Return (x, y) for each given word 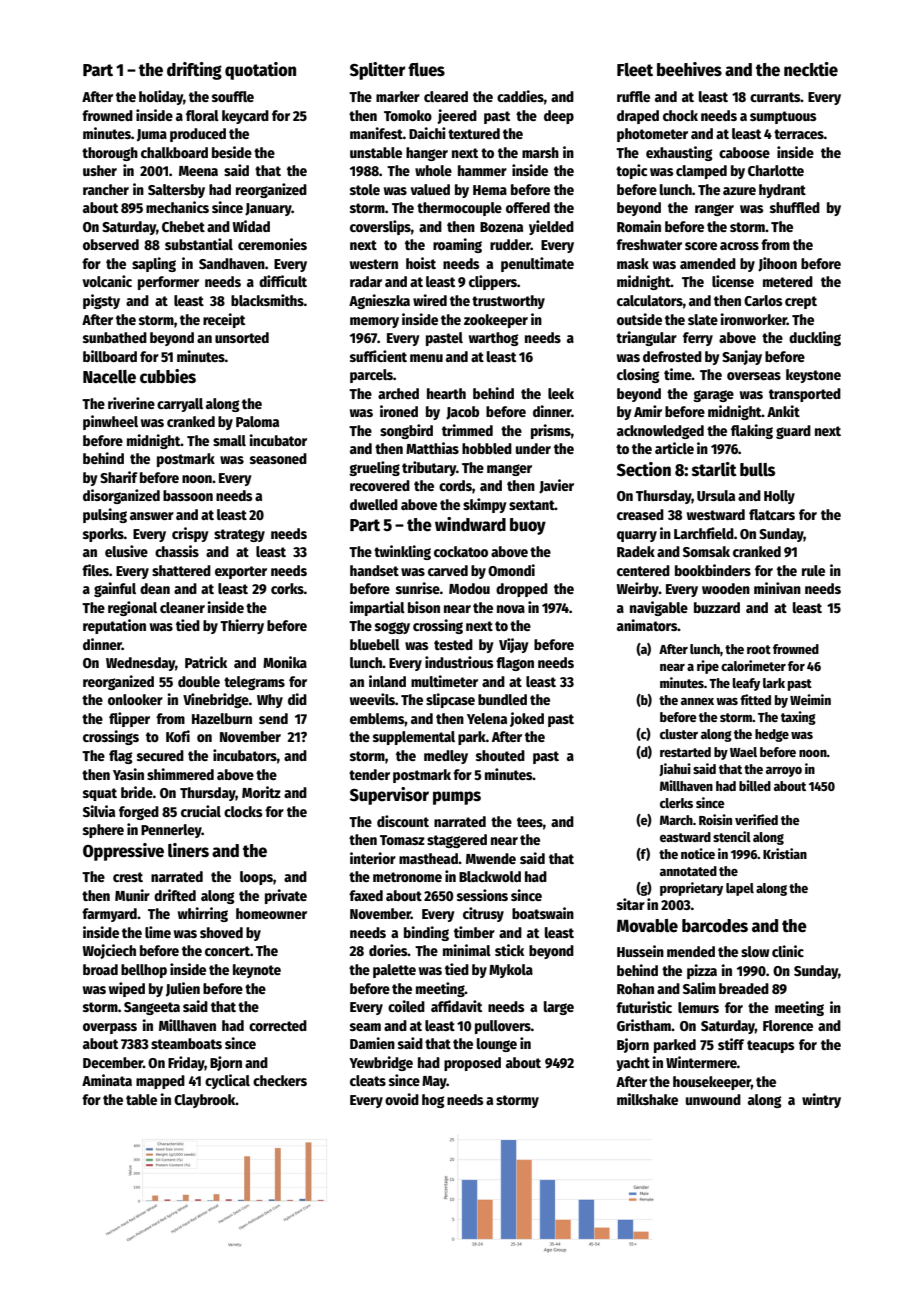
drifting (194, 71)
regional (132, 608)
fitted (755, 699)
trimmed (467, 430)
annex (697, 701)
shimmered (180, 774)
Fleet (635, 70)
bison (424, 607)
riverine (131, 403)
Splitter (377, 71)
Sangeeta (152, 1008)
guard (793, 432)
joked (527, 719)
